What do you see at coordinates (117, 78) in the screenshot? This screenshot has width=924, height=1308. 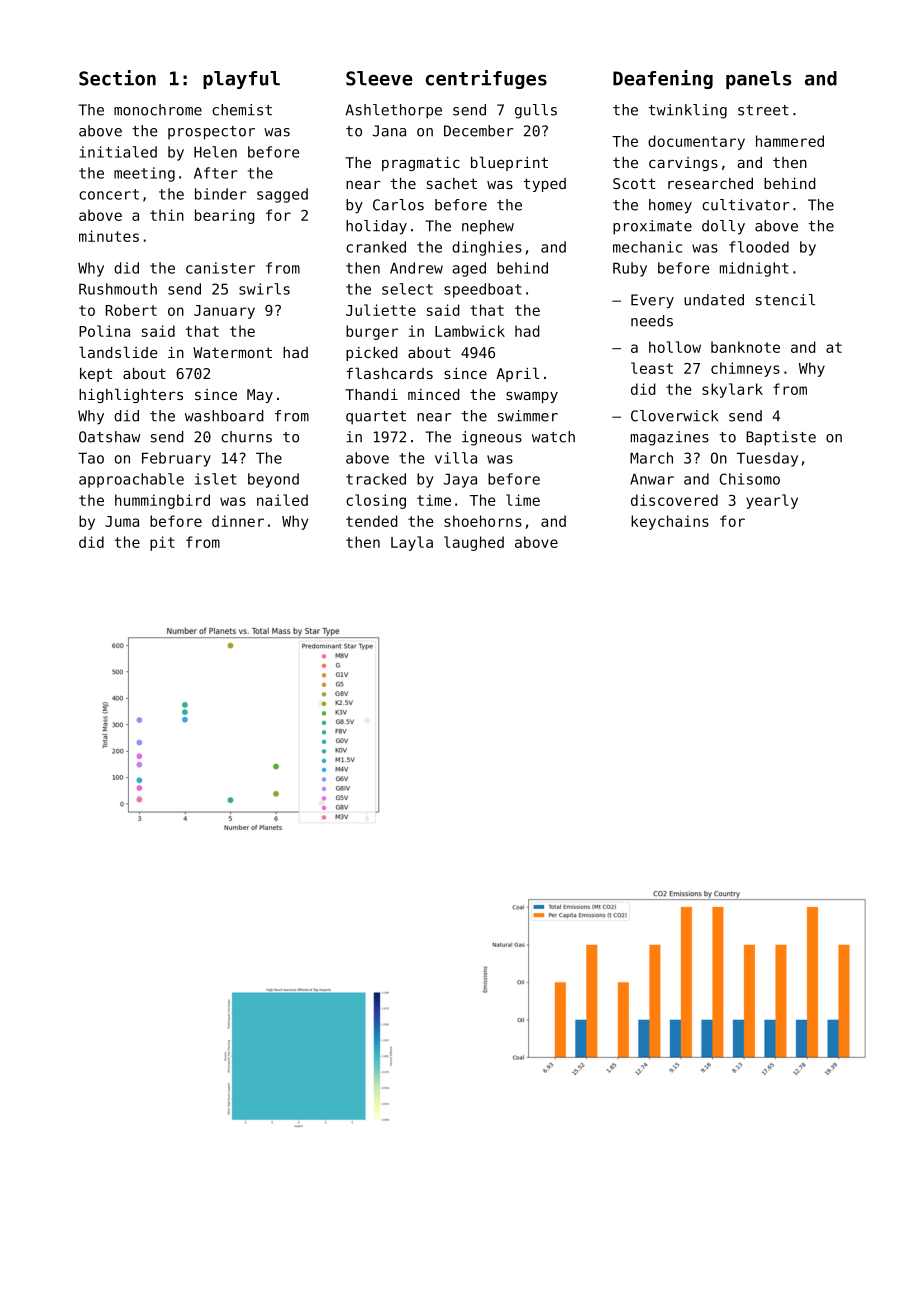 I see `Section` at bounding box center [117, 78].
